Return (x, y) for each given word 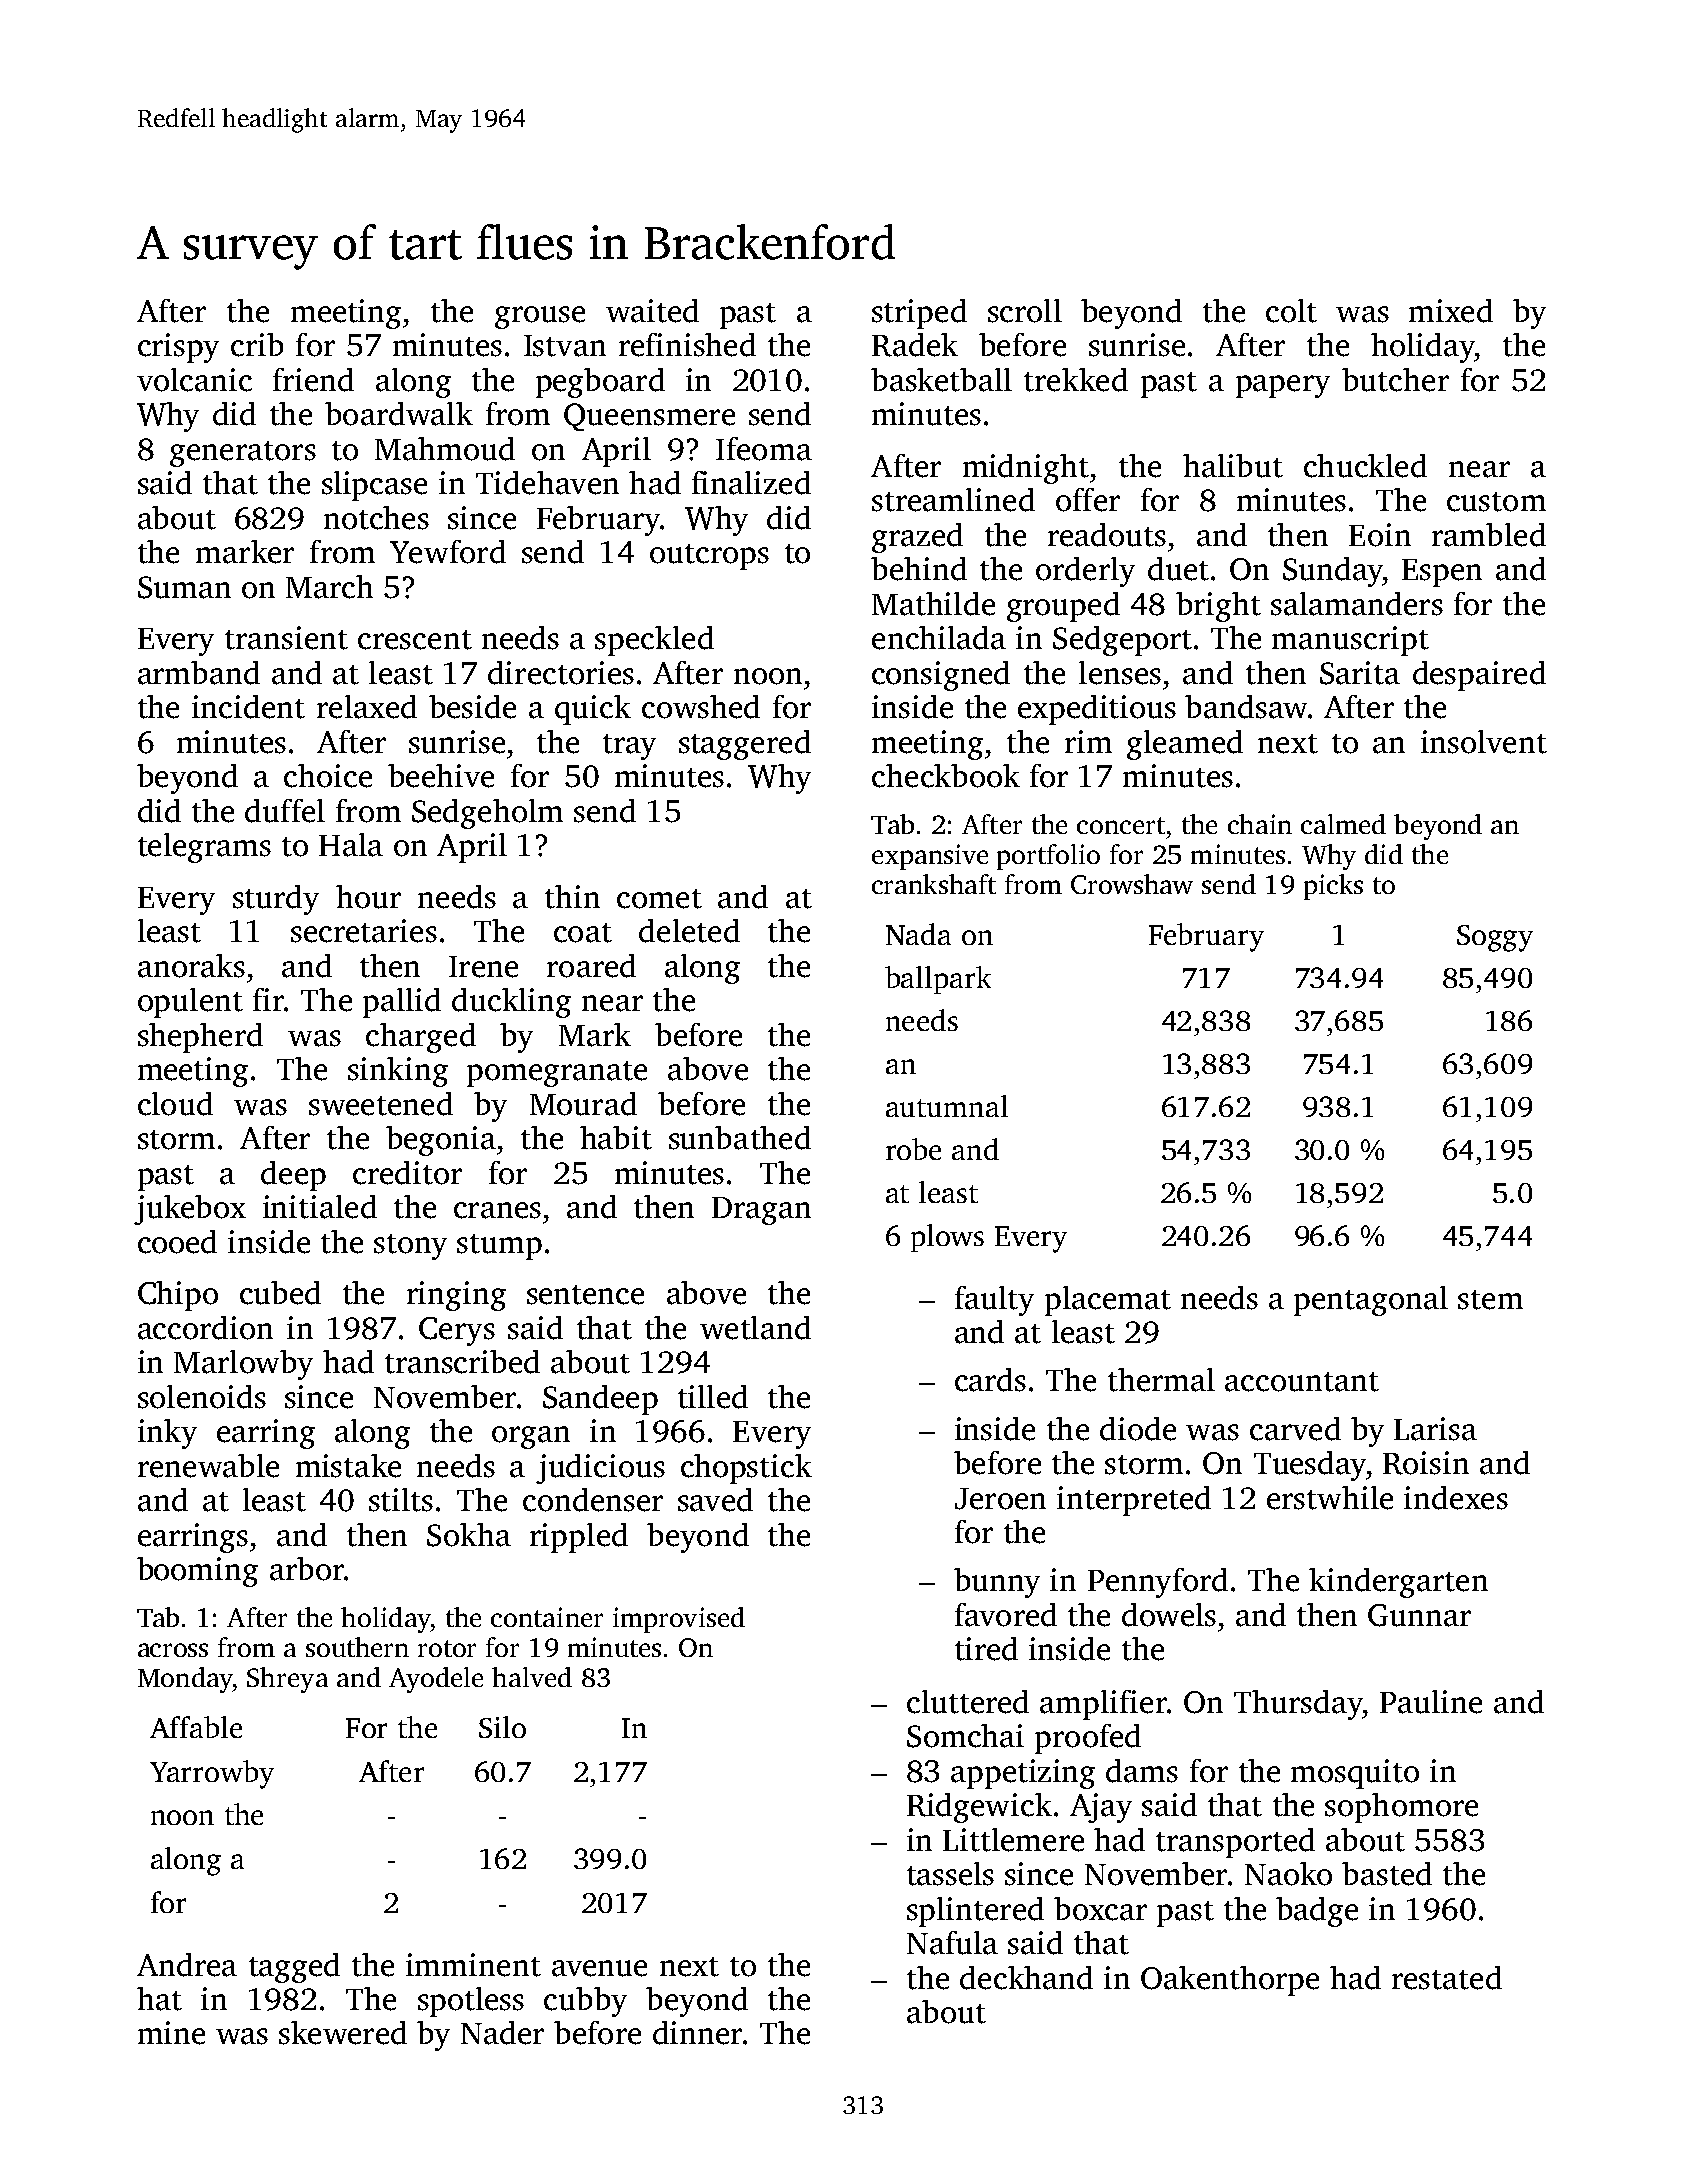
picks (1333, 887)
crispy (178, 348)
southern (357, 1647)
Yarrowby (212, 1774)
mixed (1451, 311)
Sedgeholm (487, 814)
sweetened (381, 1104)
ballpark (938, 980)
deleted (689, 931)
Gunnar (1419, 1615)
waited (652, 311)
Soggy (1495, 938)
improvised (679, 1620)
